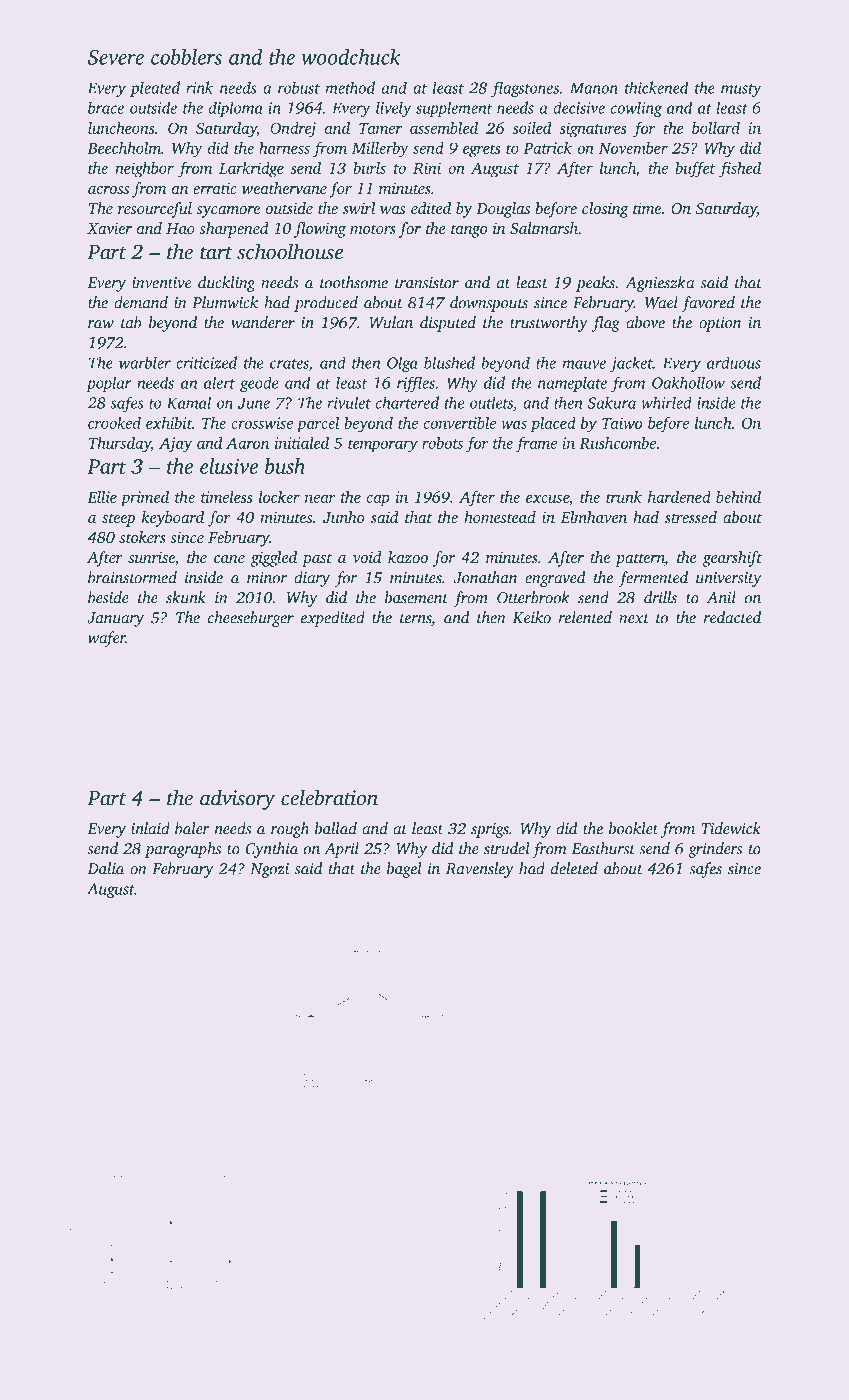 The width and height of the image is (849, 1400). I want to click on Dalia, so click(106, 868).
